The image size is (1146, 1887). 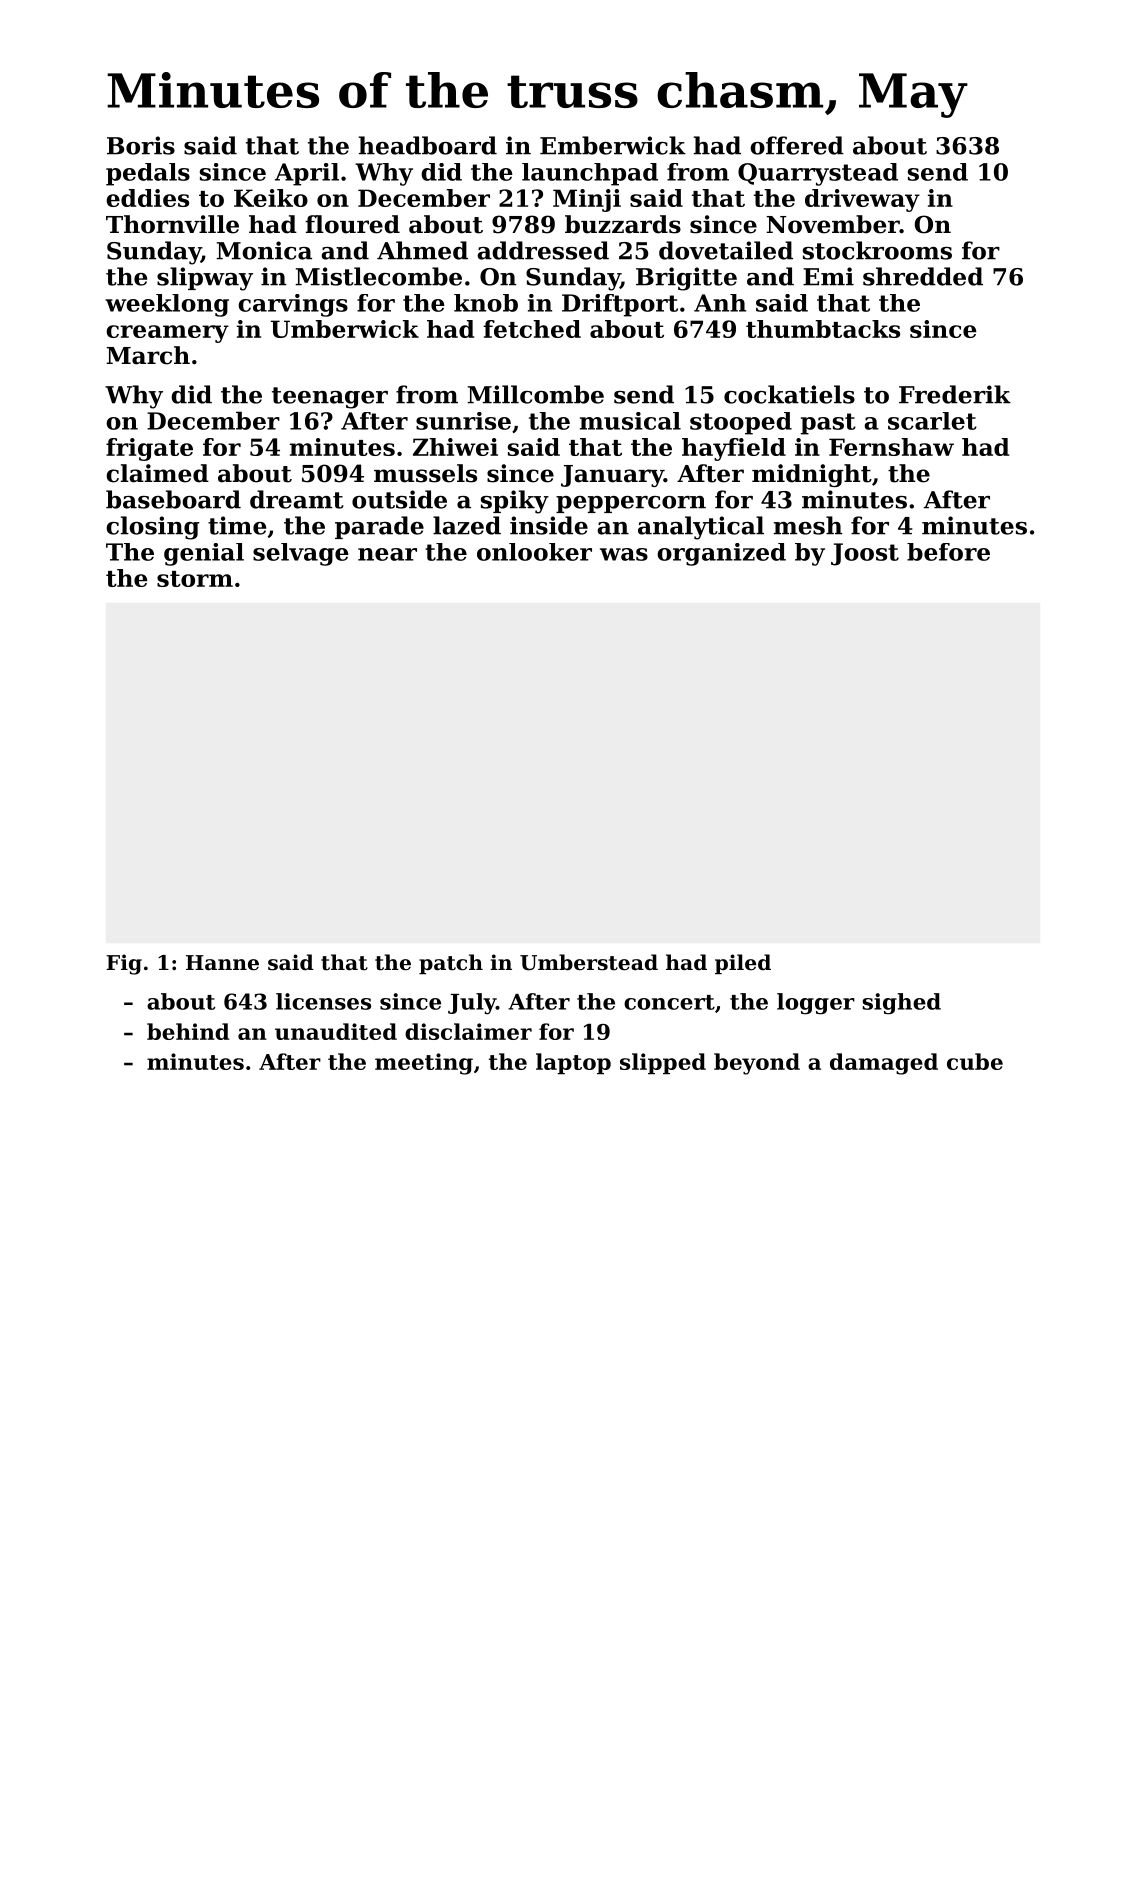 What do you see at coordinates (573, 1063) in the document?
I see `laptop` at bounding box center [573, 1063].
